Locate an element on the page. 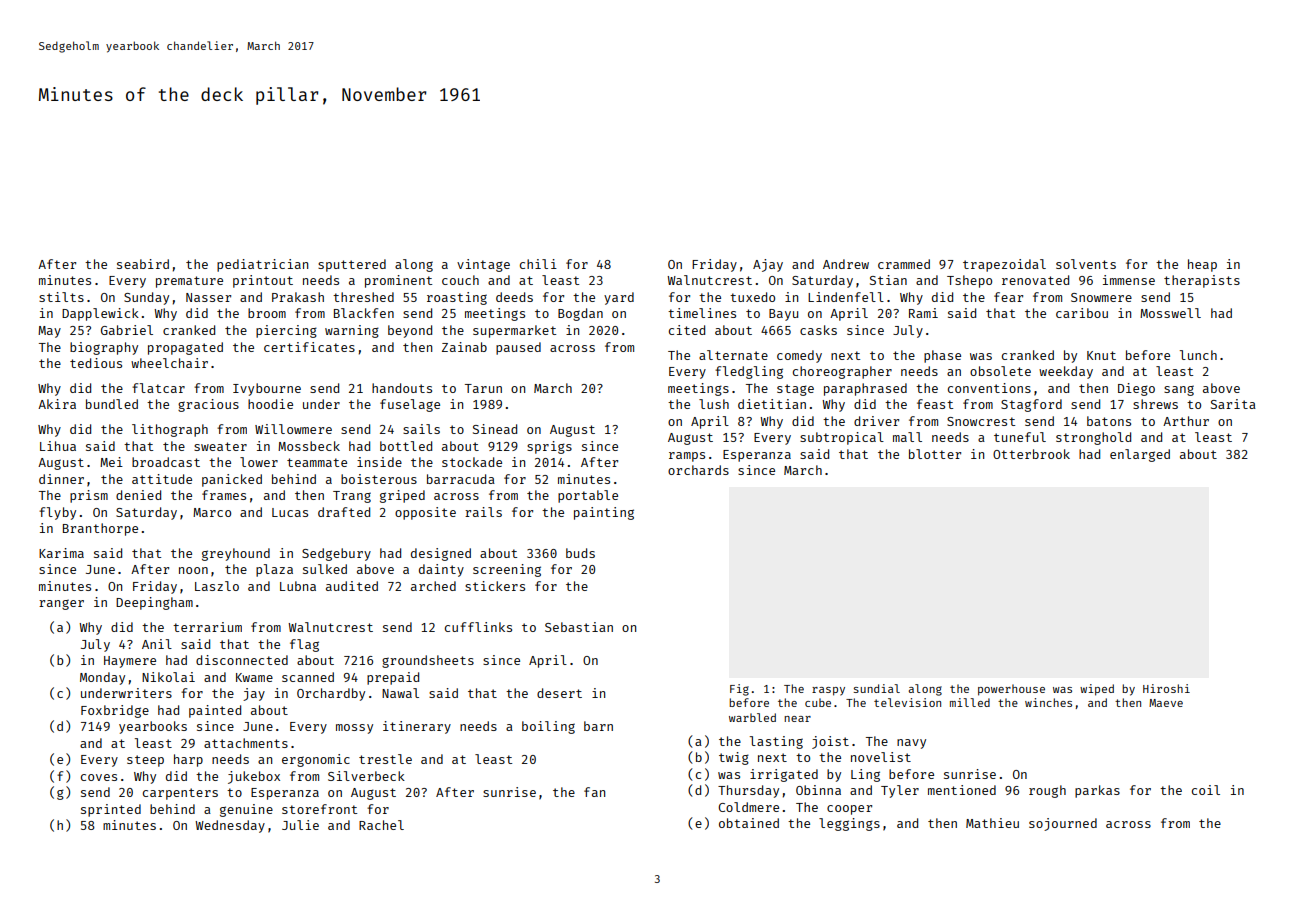 The width and height of the document is (1308, 924). buds is located at coordinates (580, 553).
